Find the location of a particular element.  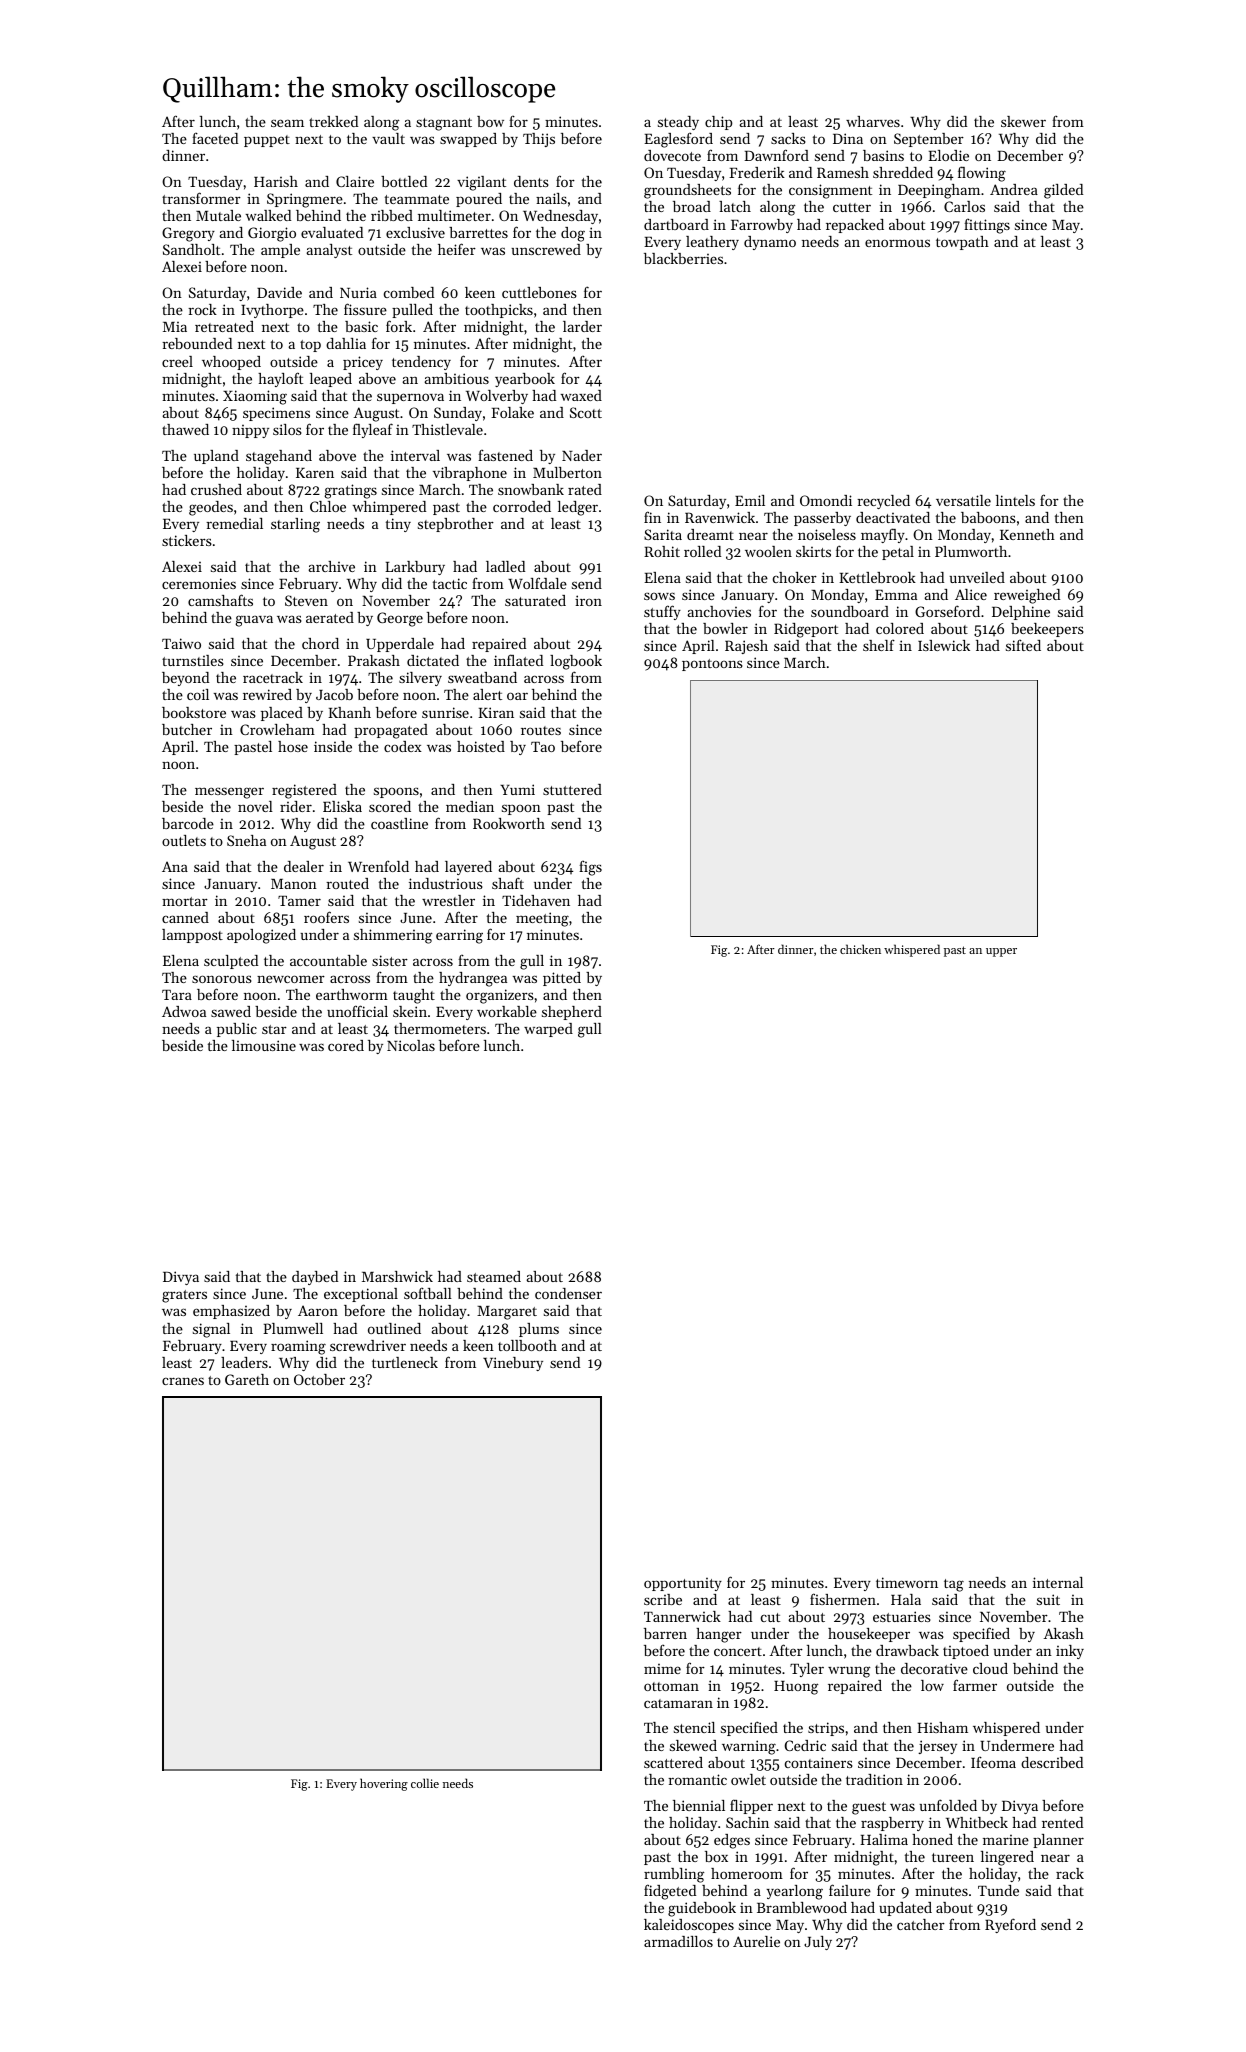

routed is located at coordinates (347, 883).
